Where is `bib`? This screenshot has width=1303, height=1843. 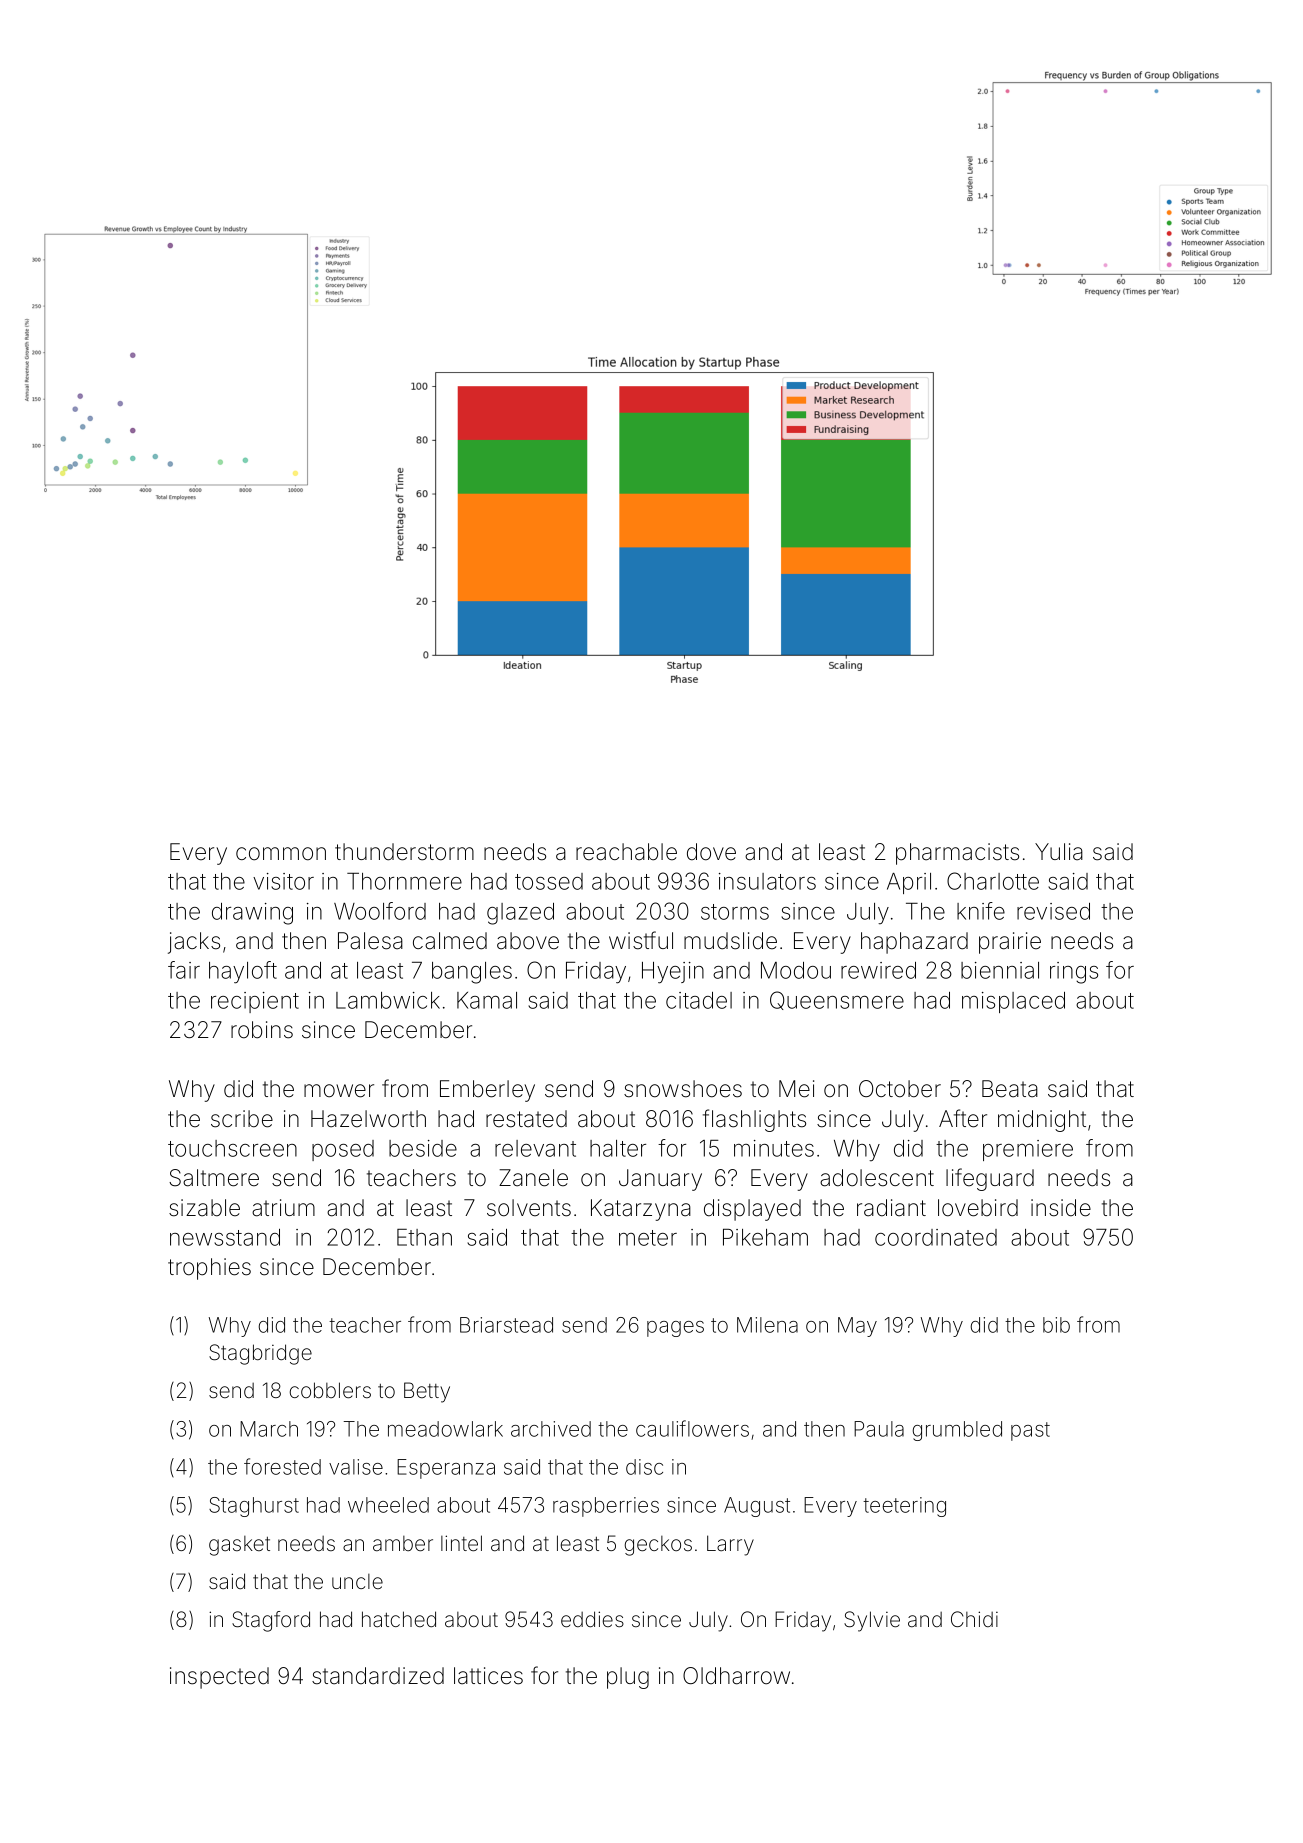
bib is located at coordinates (1056, 1325).
